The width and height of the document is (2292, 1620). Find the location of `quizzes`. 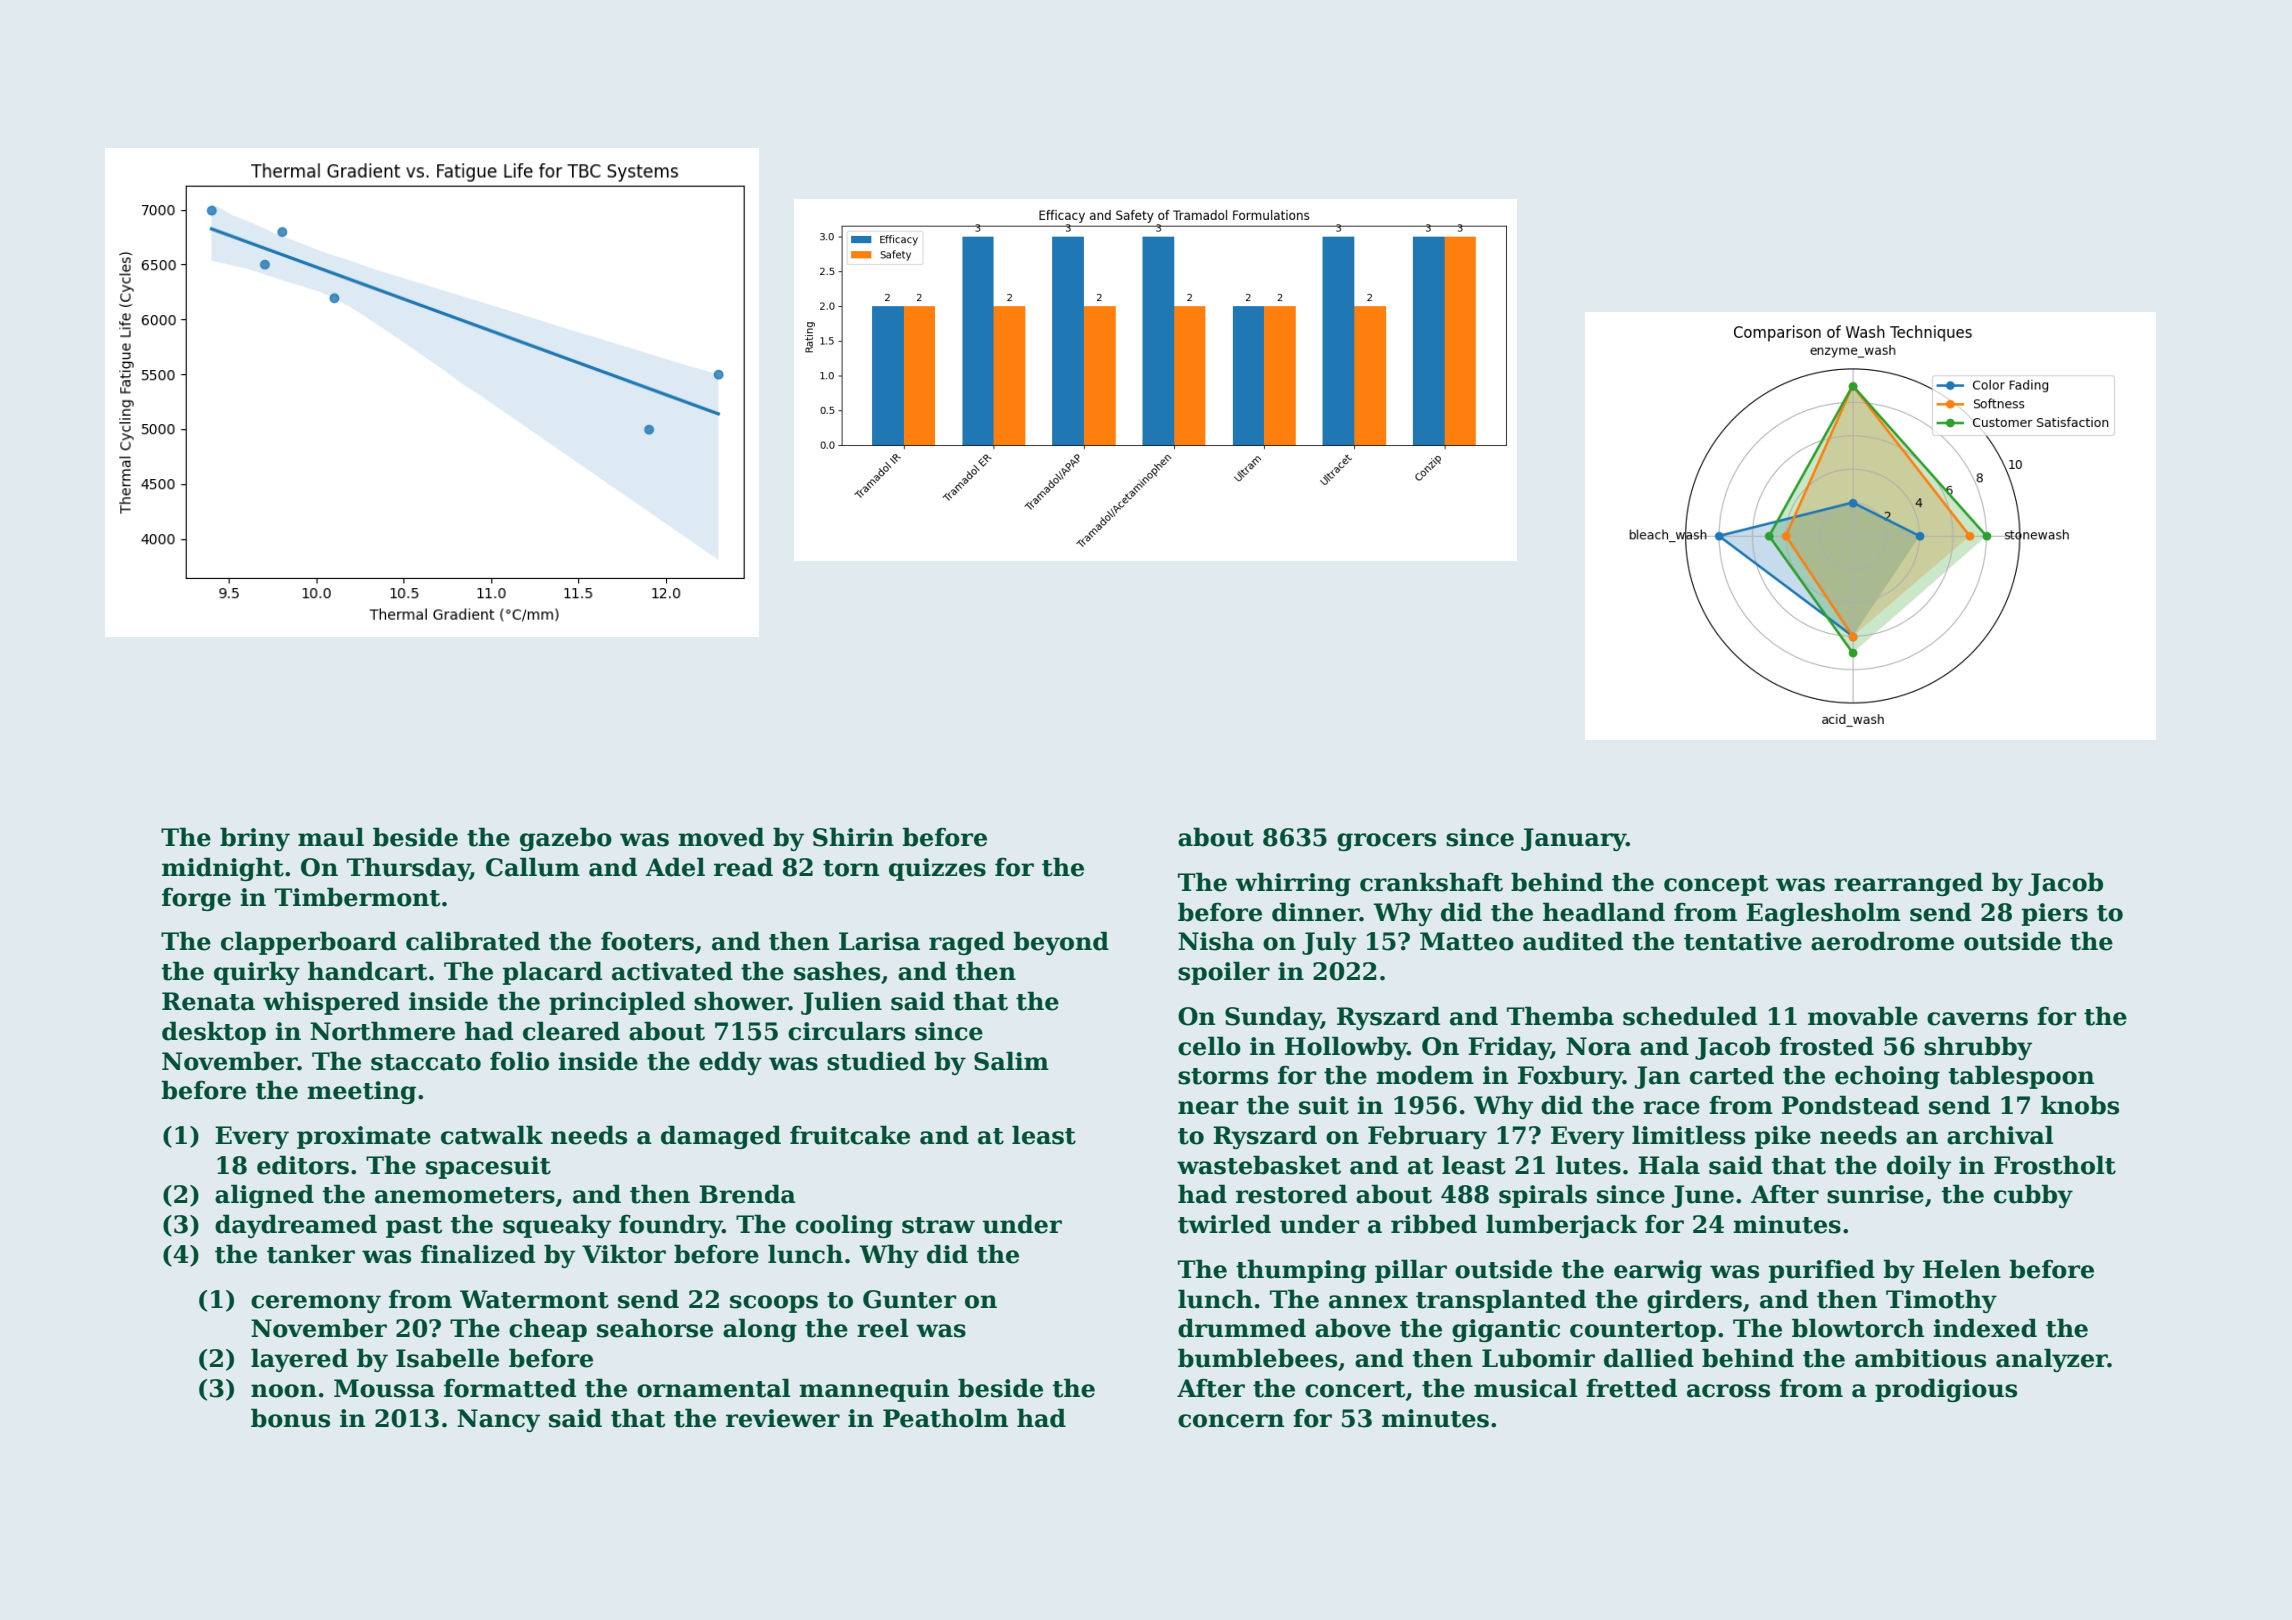

quizzes is located at coordinates (937, 869).
